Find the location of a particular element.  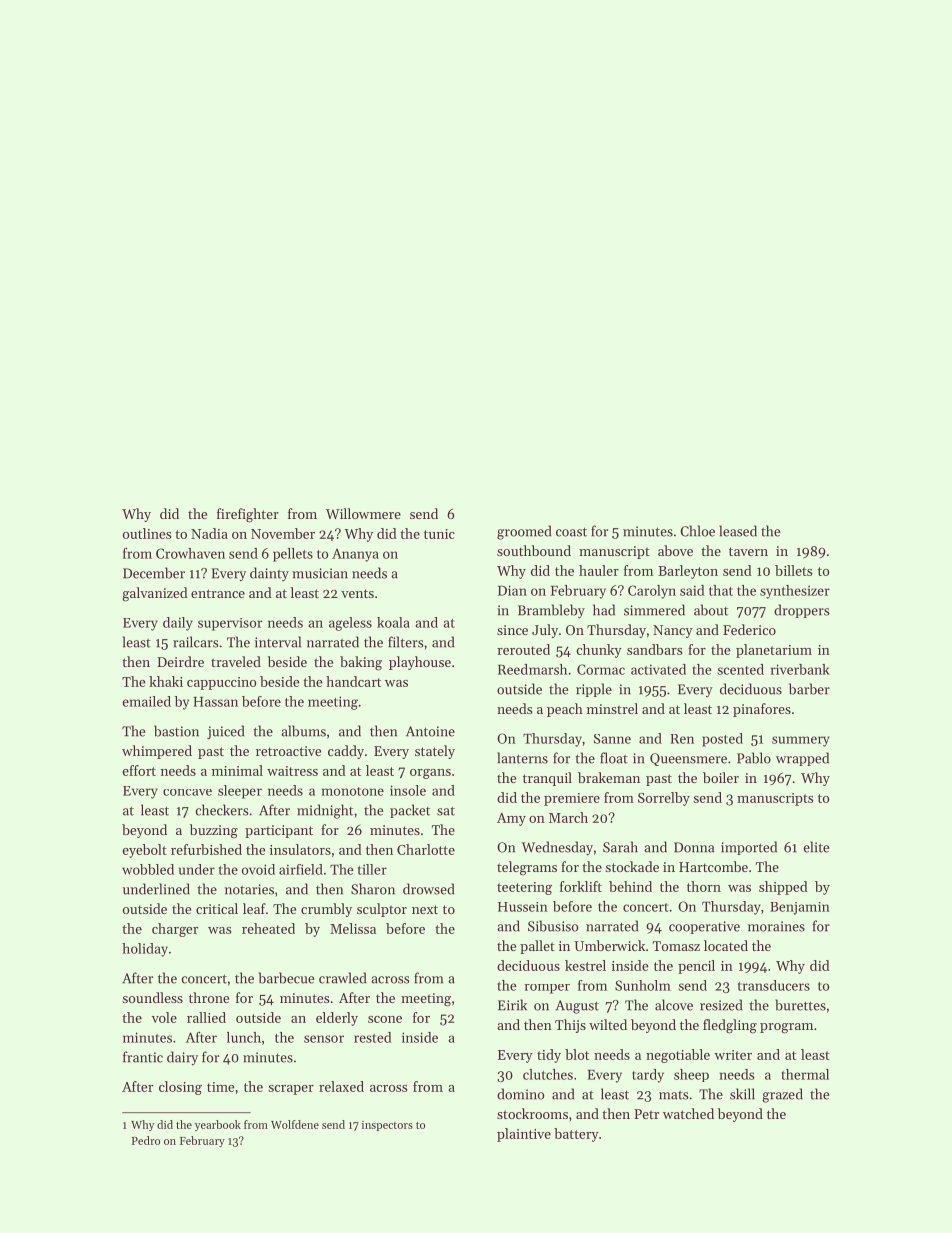

watched is located at coordinates (688, 1113).
